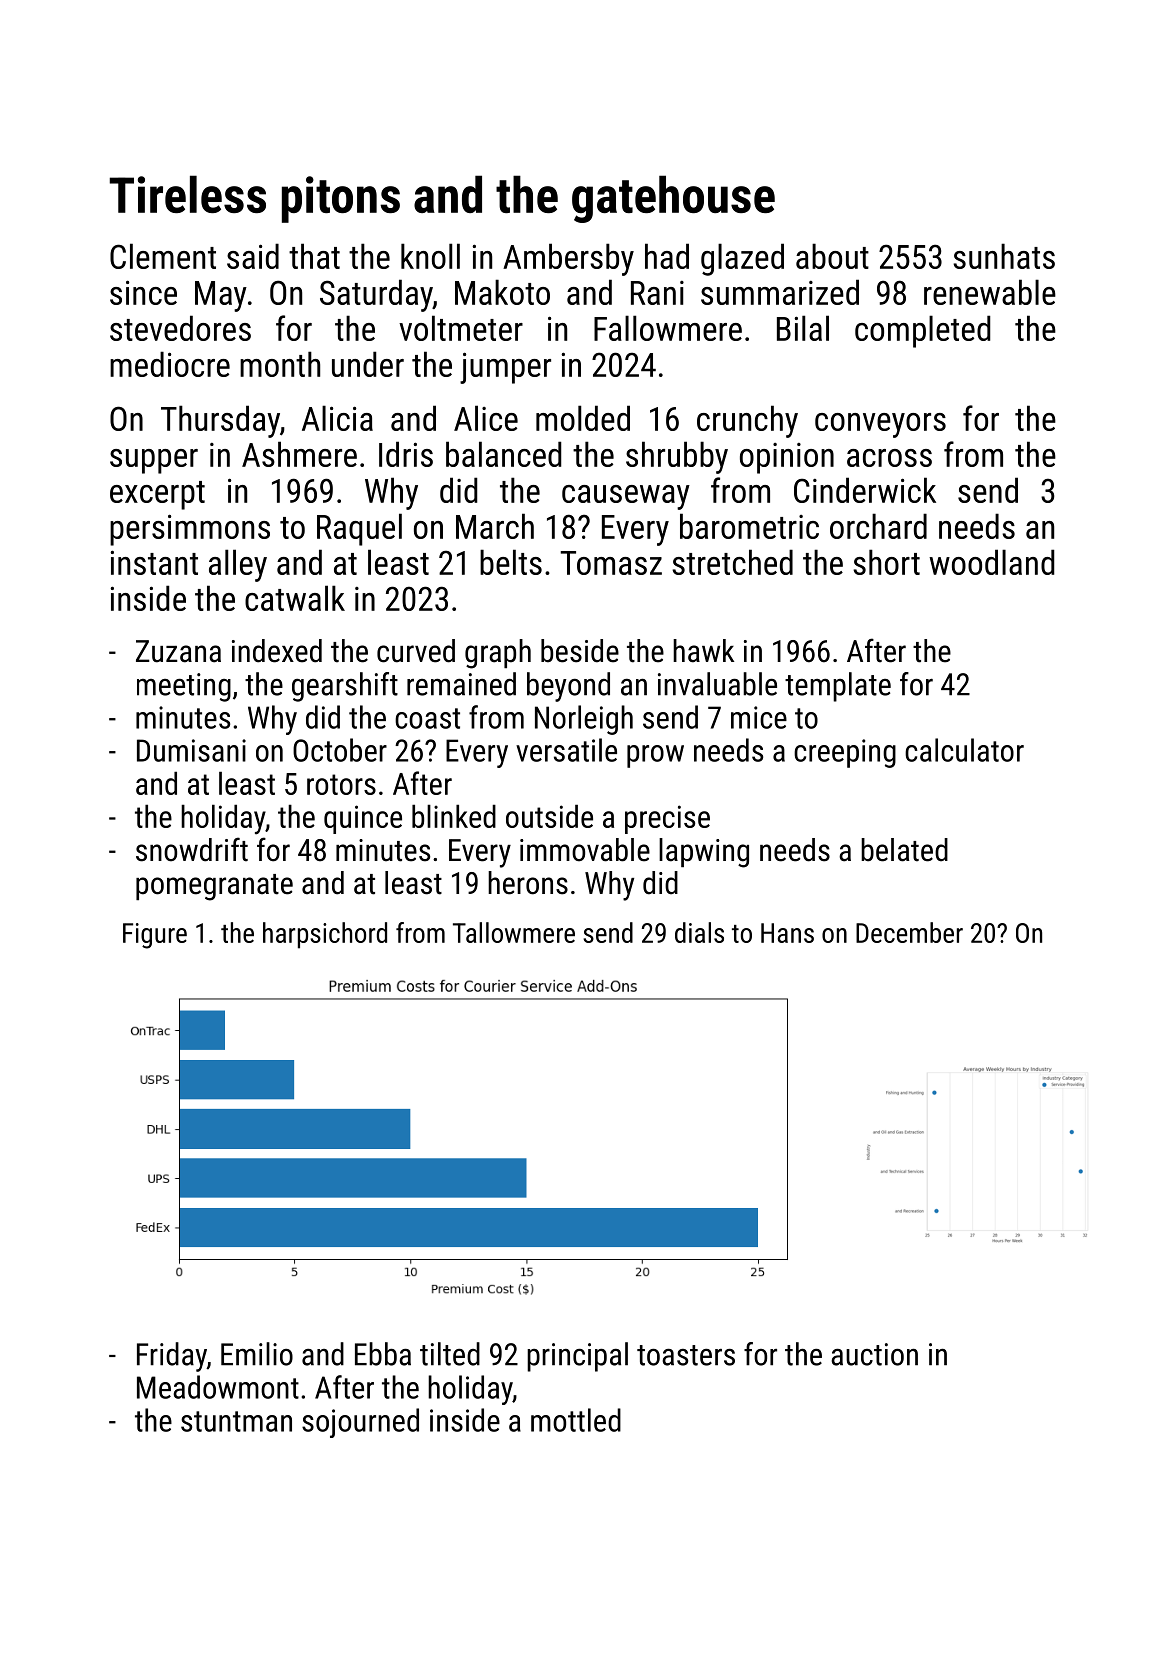 The width and height of the screenshot is (1165, 1654). I want to click on under, so click(368, 364).
